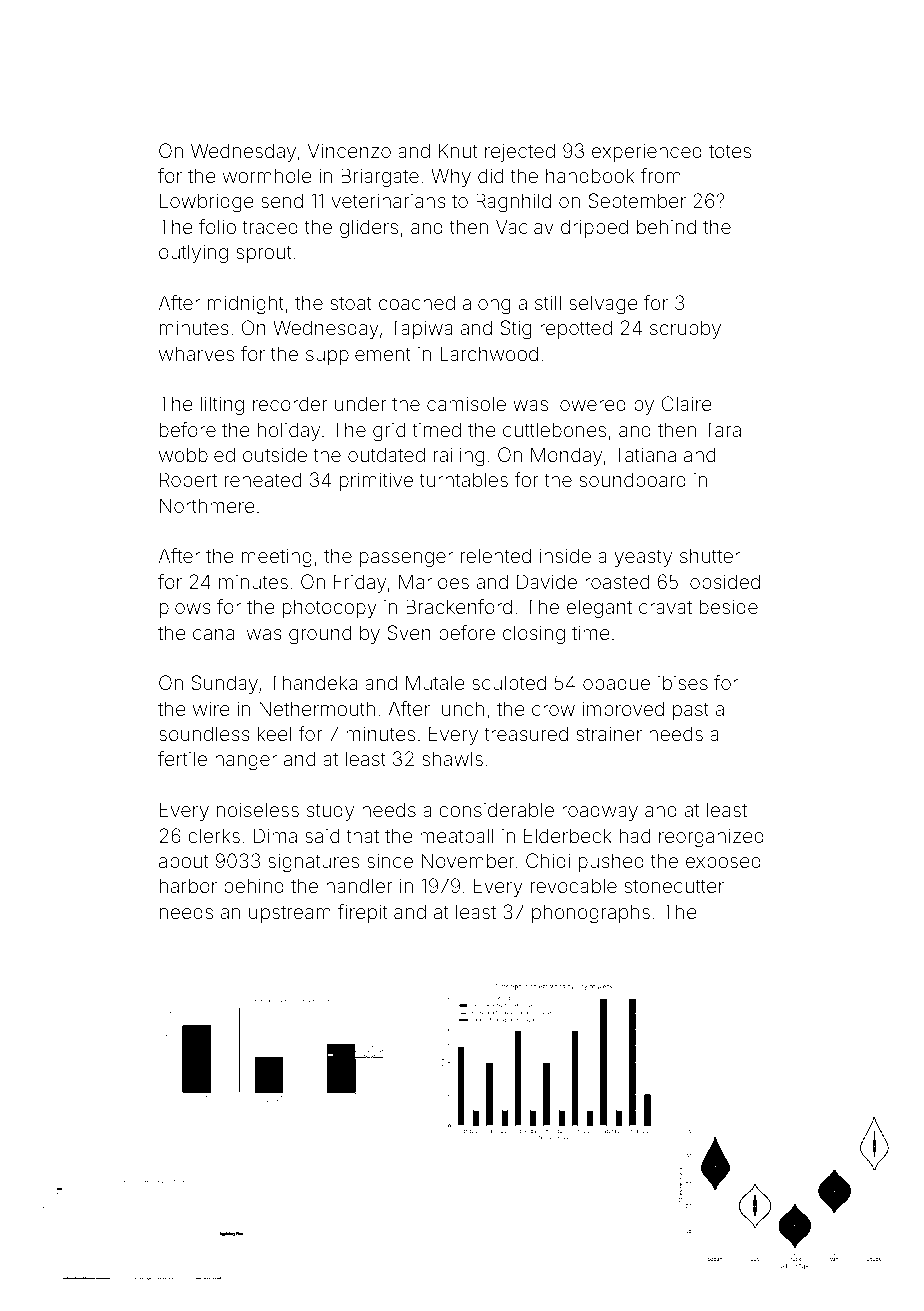  What do you see at coordinates (267, 175) in the screenshot?
I see `wormhole` at bounding box center [267, 175].
